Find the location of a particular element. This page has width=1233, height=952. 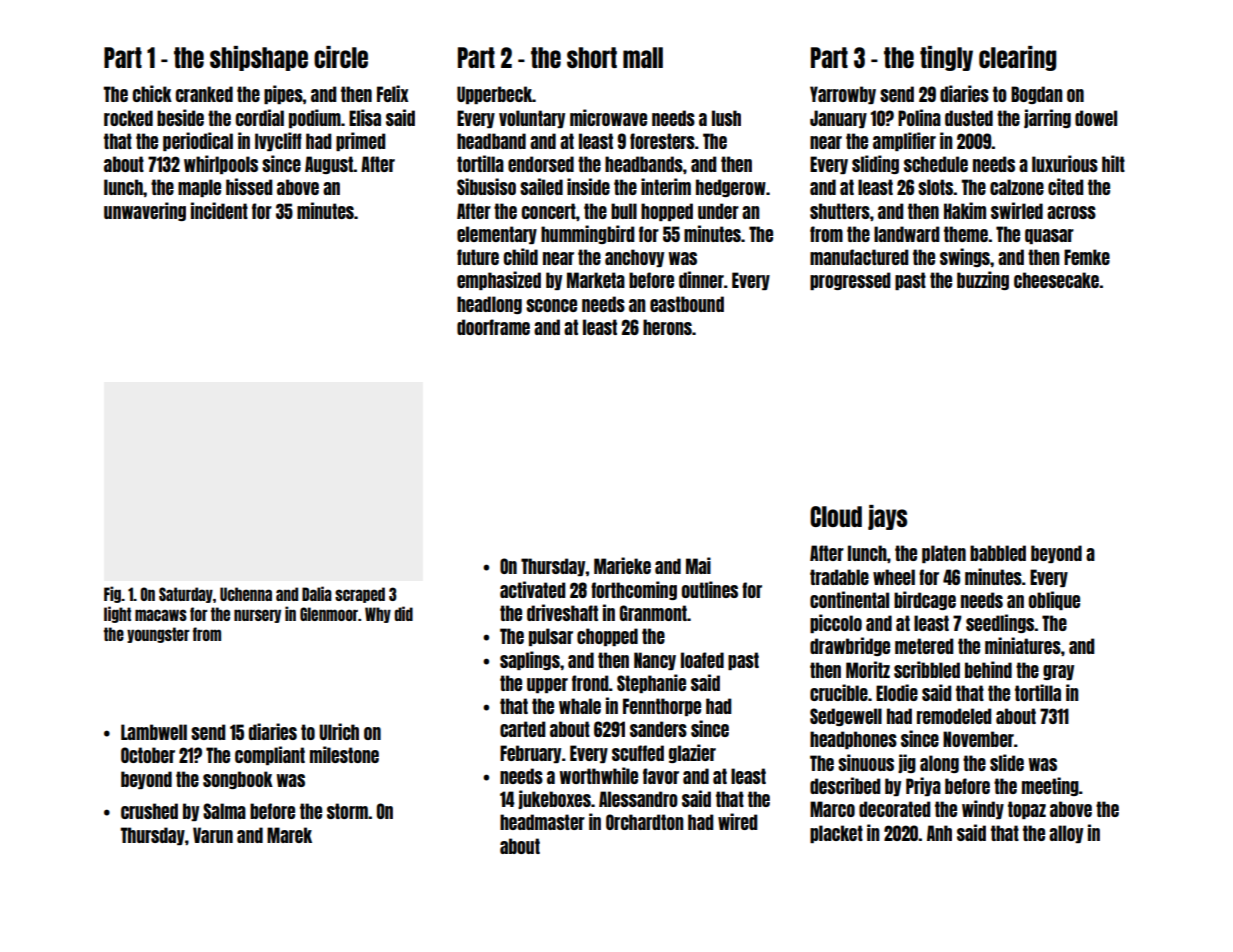

circle is located at coordinates (341, 57).
